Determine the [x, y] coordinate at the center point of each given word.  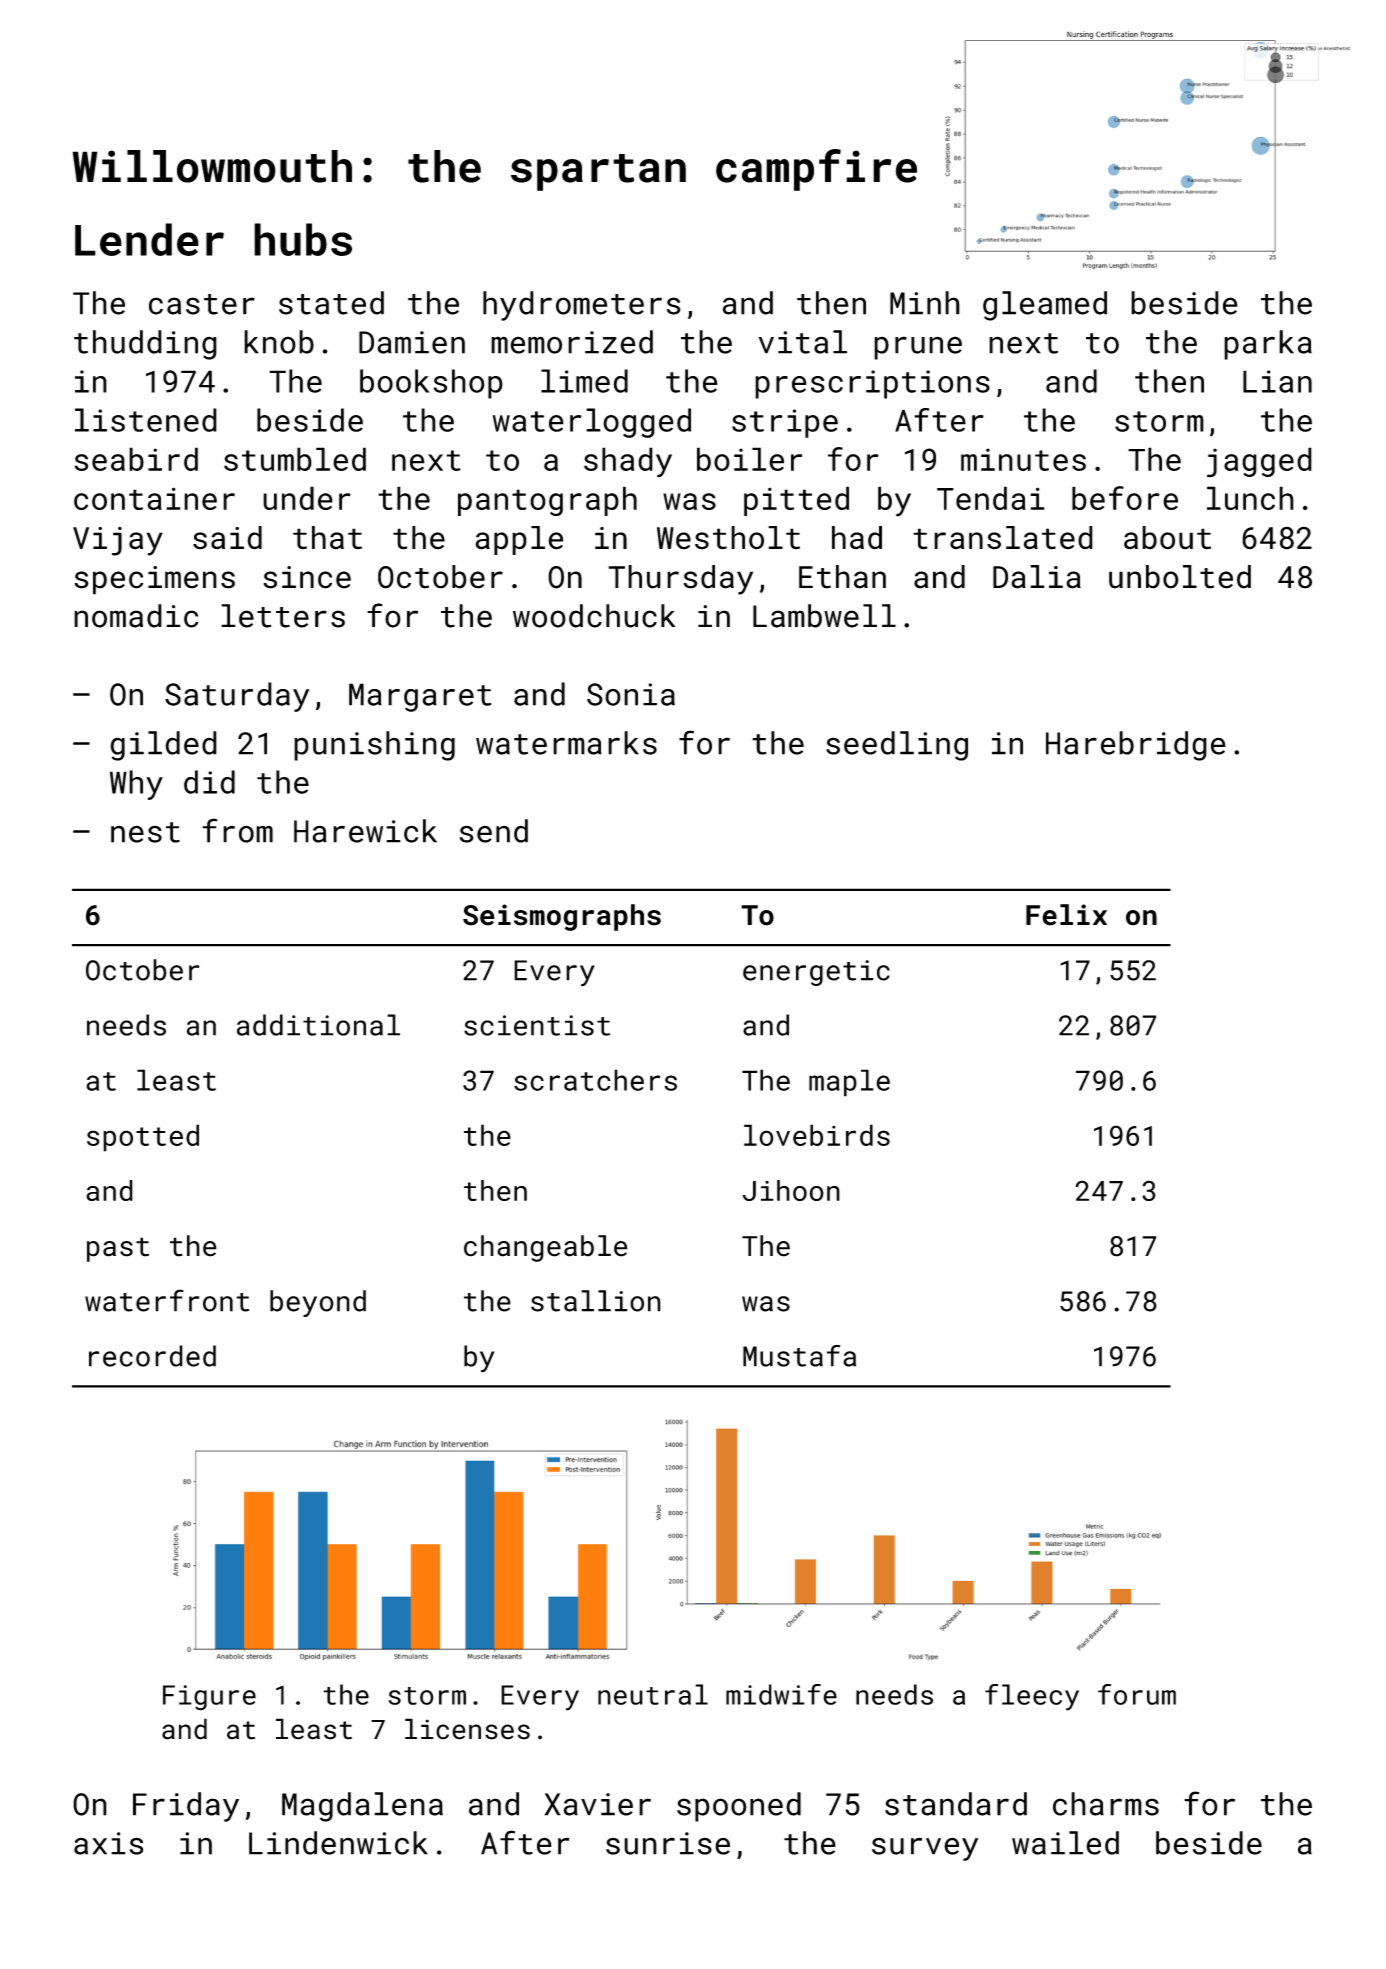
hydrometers [582, 306]
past [118, 1249]
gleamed [1045, 306]
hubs [303, 239]
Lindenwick [338, 1843]
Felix [1066, 915]
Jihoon [791, 1190]
